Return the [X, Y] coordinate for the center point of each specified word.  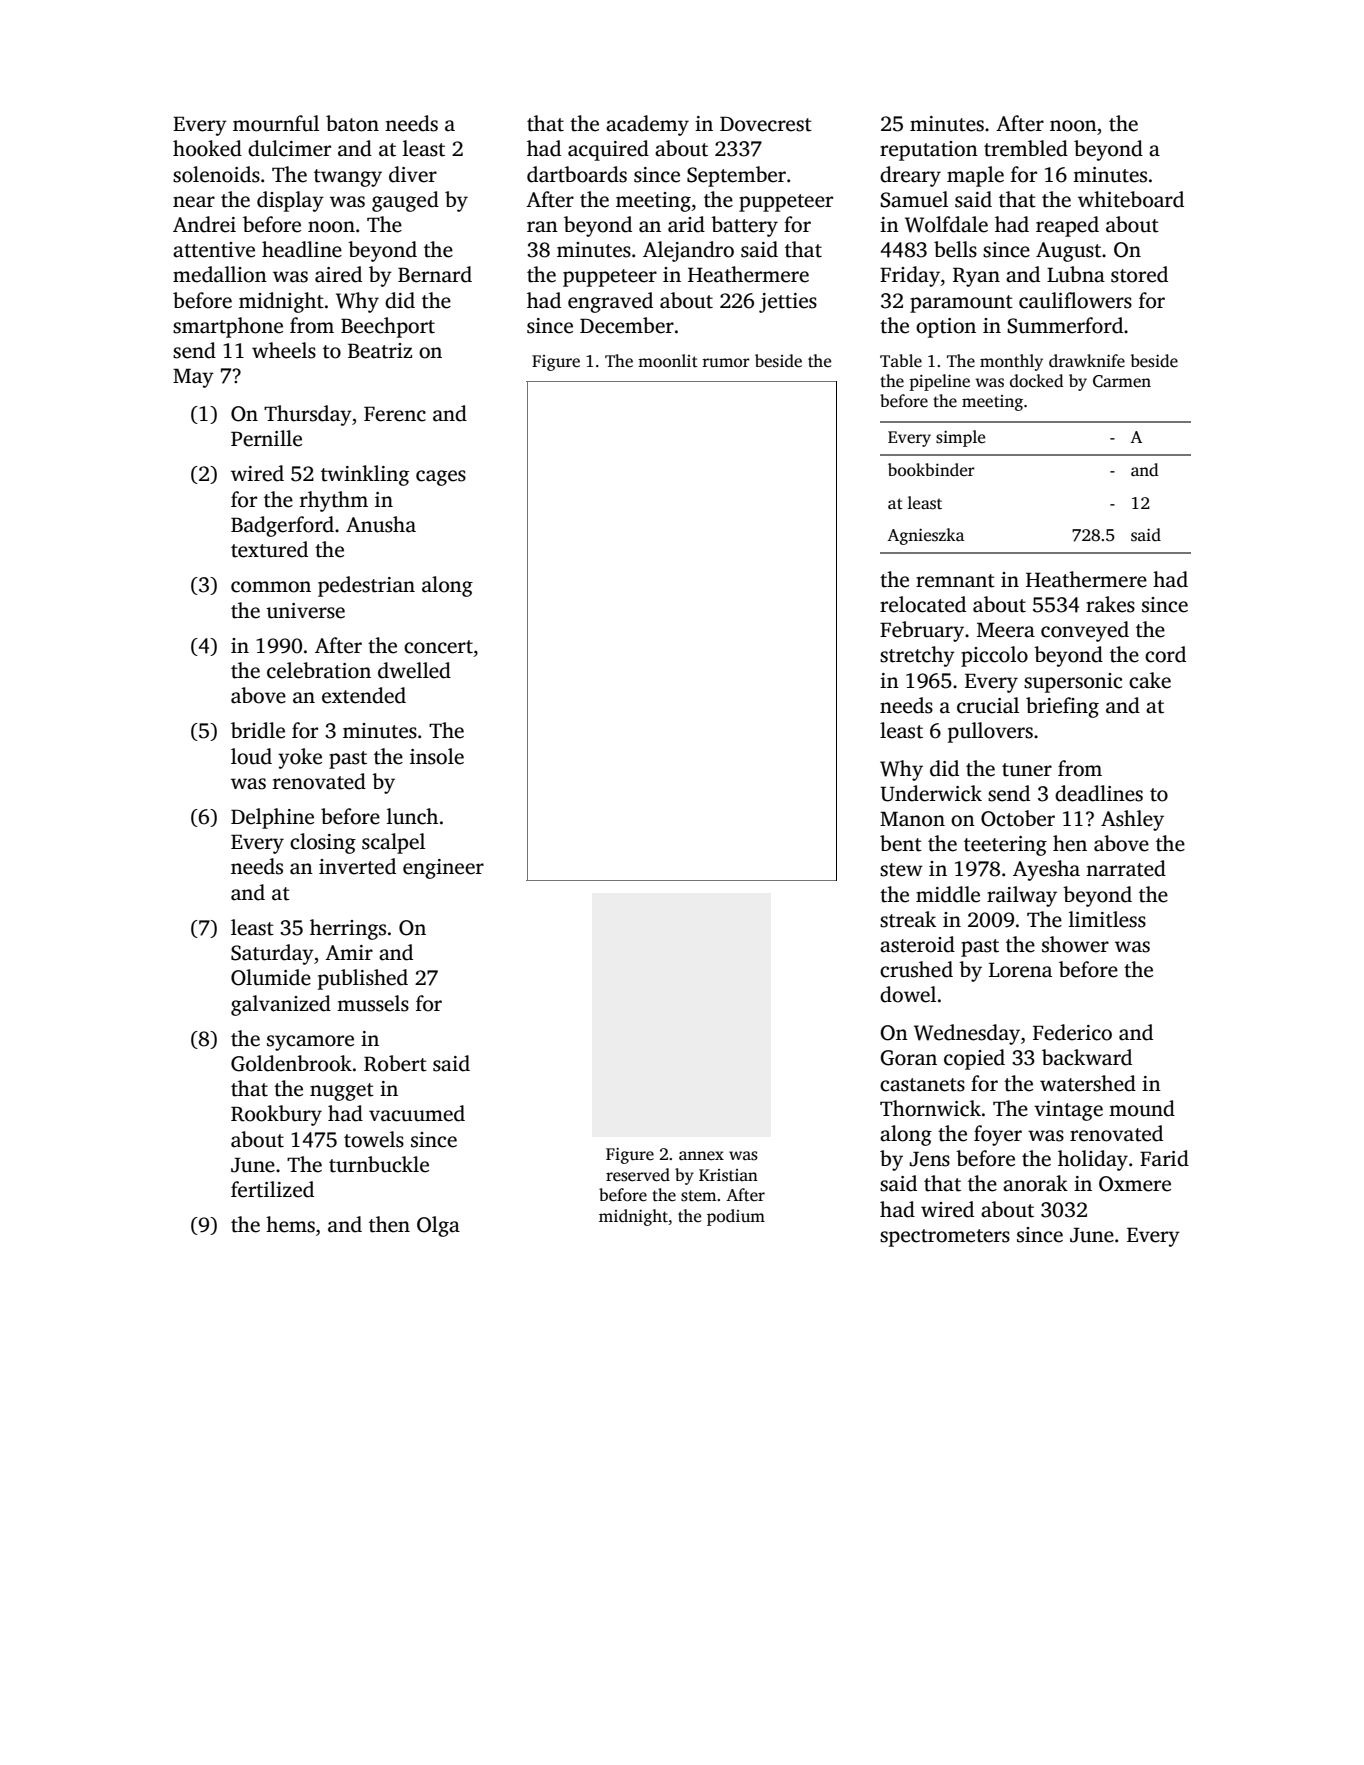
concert [438, 647]
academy [647, 125]
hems [290, 1224]
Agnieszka [925, 536]
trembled [1026, 148]
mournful [276, 123]
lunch [412, 816]
